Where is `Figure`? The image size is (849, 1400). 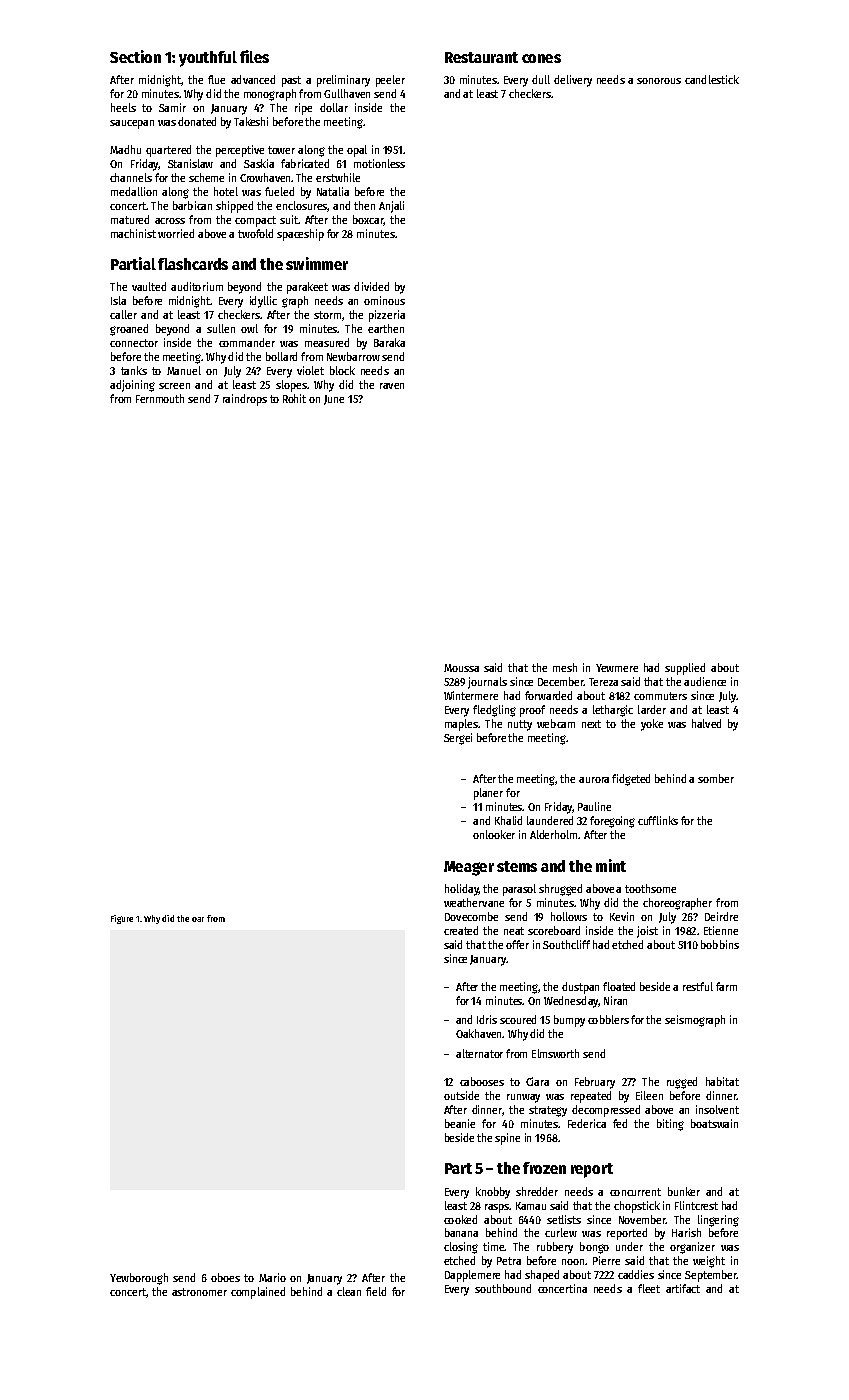 Figure is located at coordinates (122, 919).
